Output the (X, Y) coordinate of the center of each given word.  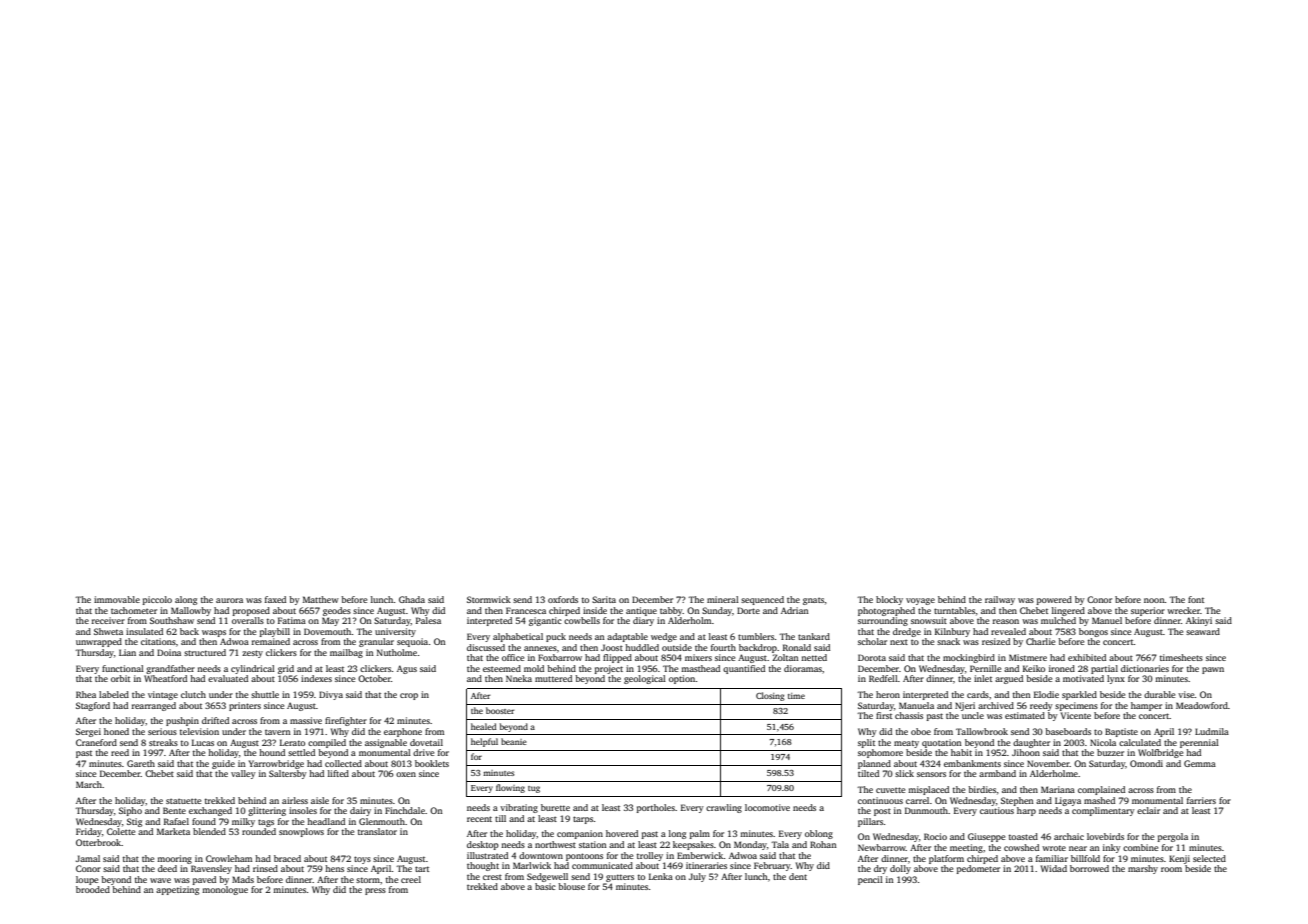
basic (545, 886)
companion (580, 834)
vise (1186, 694)
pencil (870, 880)
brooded (93, 889)
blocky (889, 600)
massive (306, 720)
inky (1112, 848)
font (1196, 599)
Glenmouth (382, 821)
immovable (117, 599)
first (884, 715)
